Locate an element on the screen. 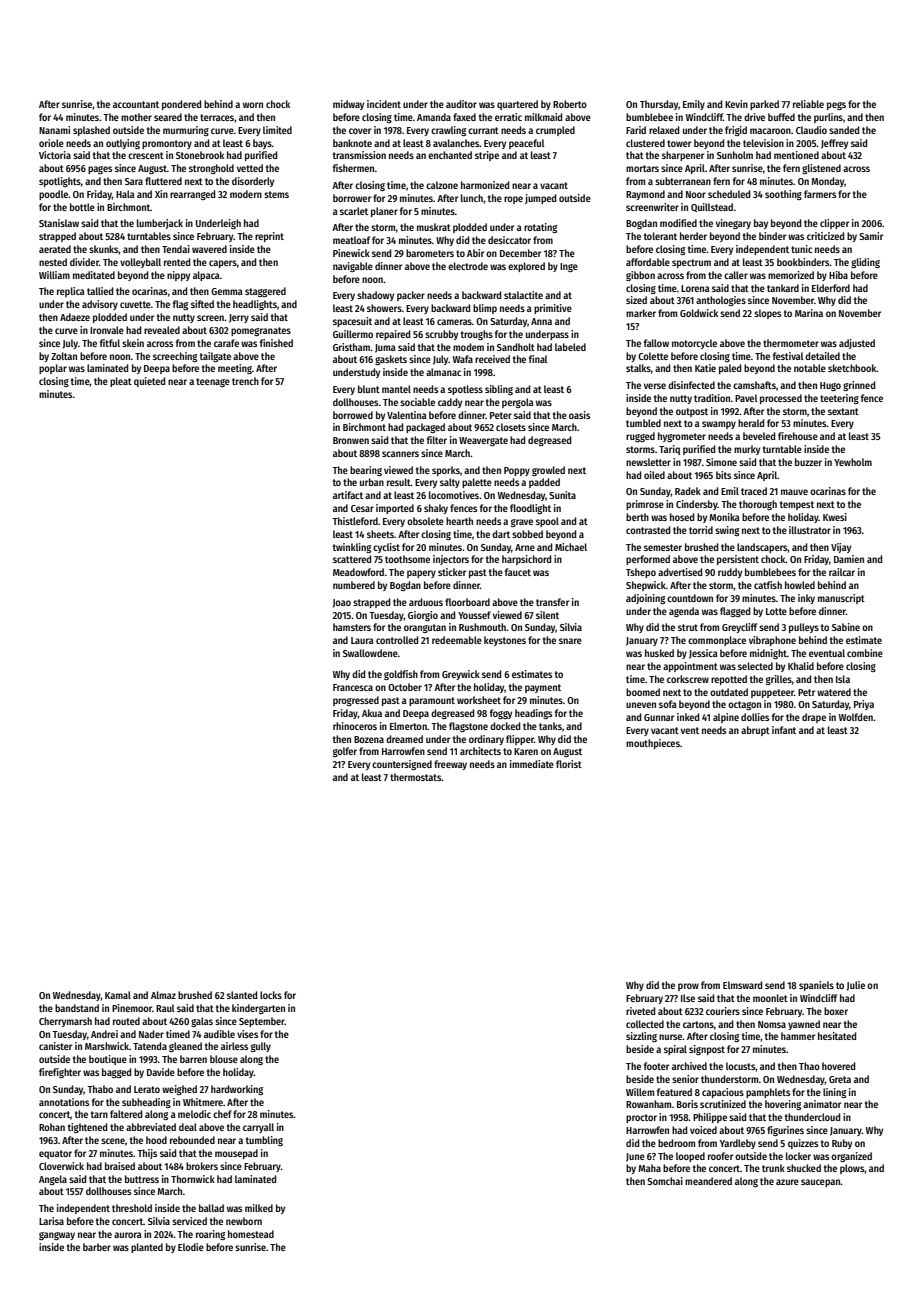 The width and height of the screenshot is (924, 1308). auditor is located at coordinates (461, 104).
